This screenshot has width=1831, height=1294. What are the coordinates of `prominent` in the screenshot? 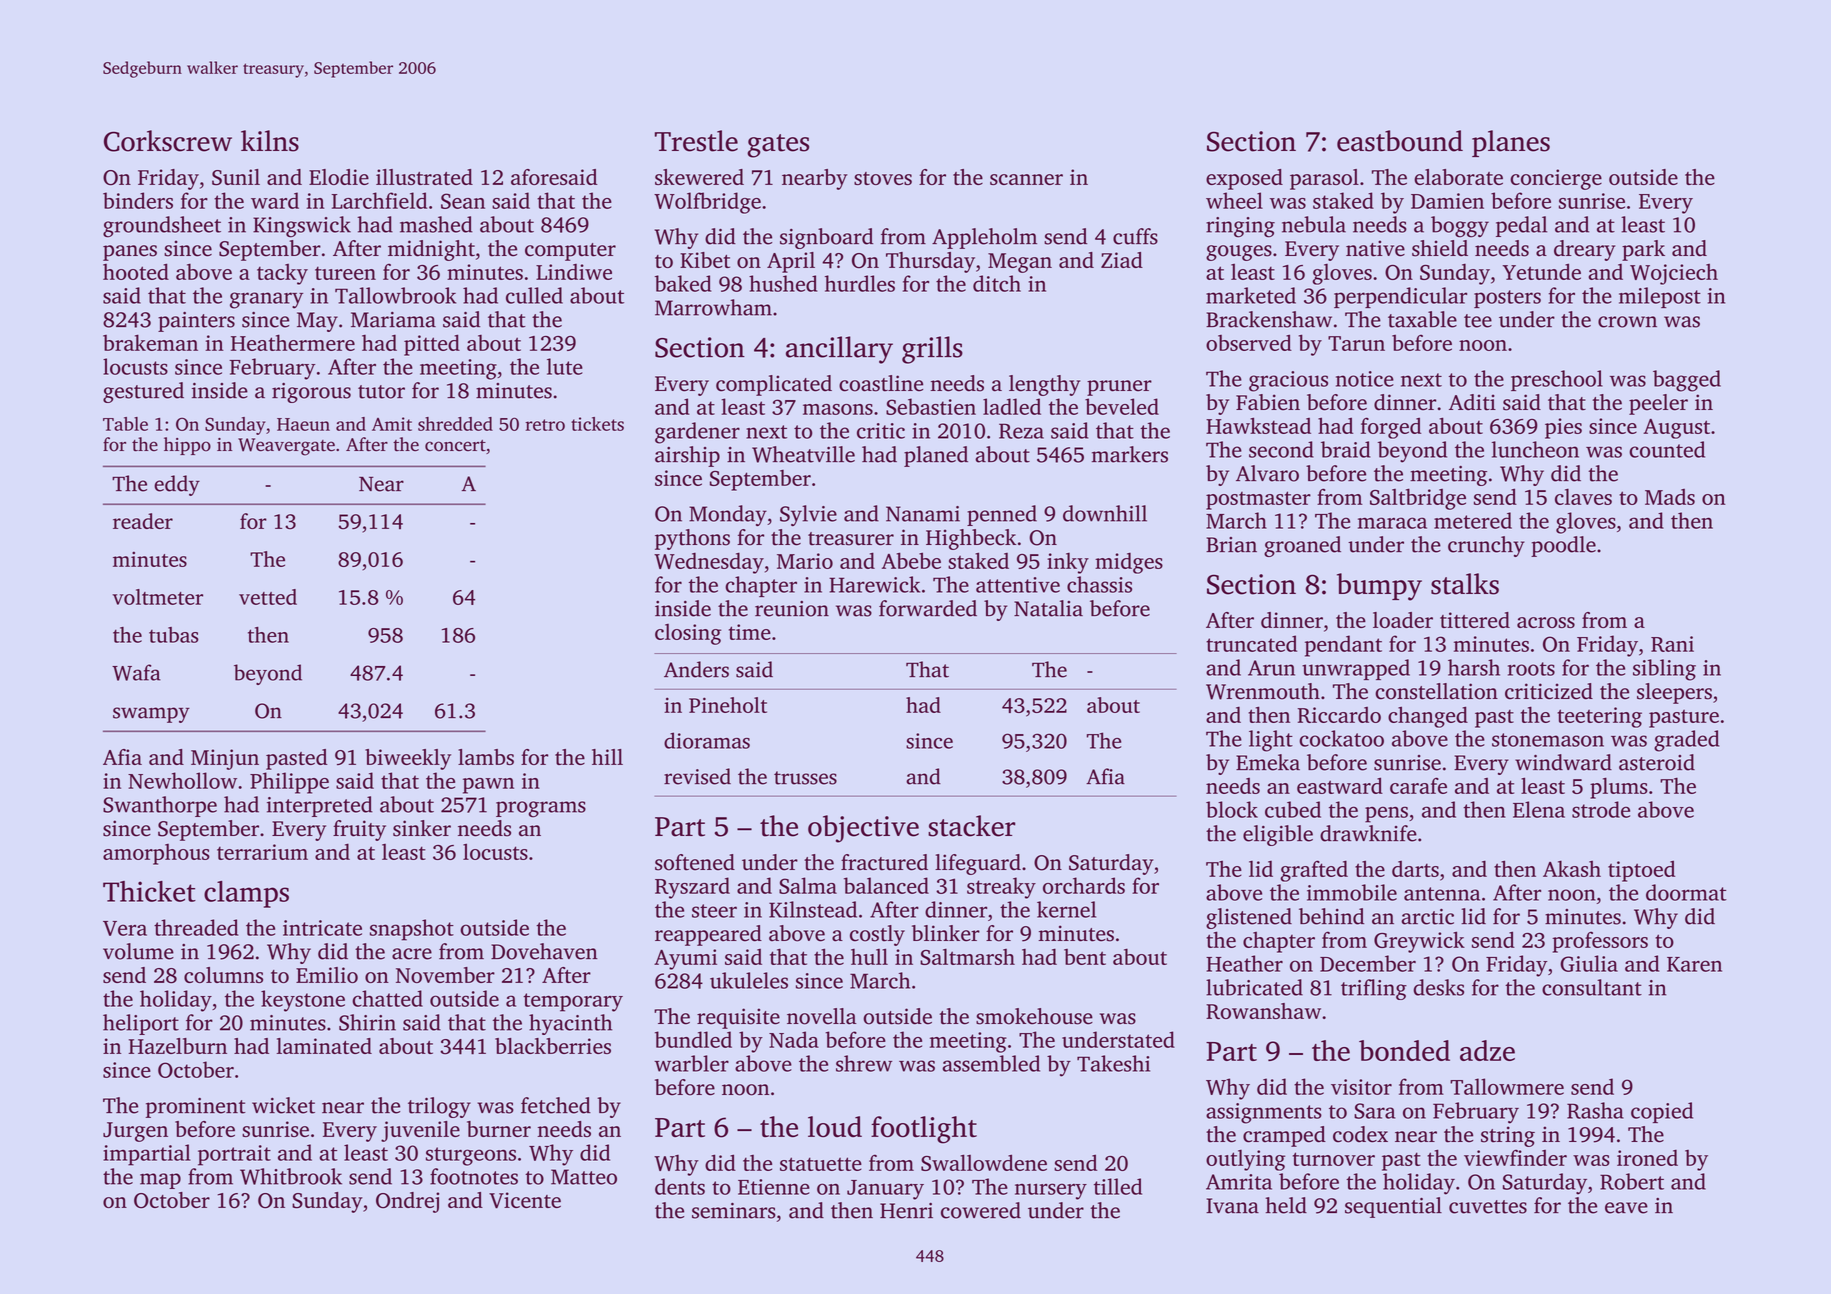 It's located at (196, 1108).
